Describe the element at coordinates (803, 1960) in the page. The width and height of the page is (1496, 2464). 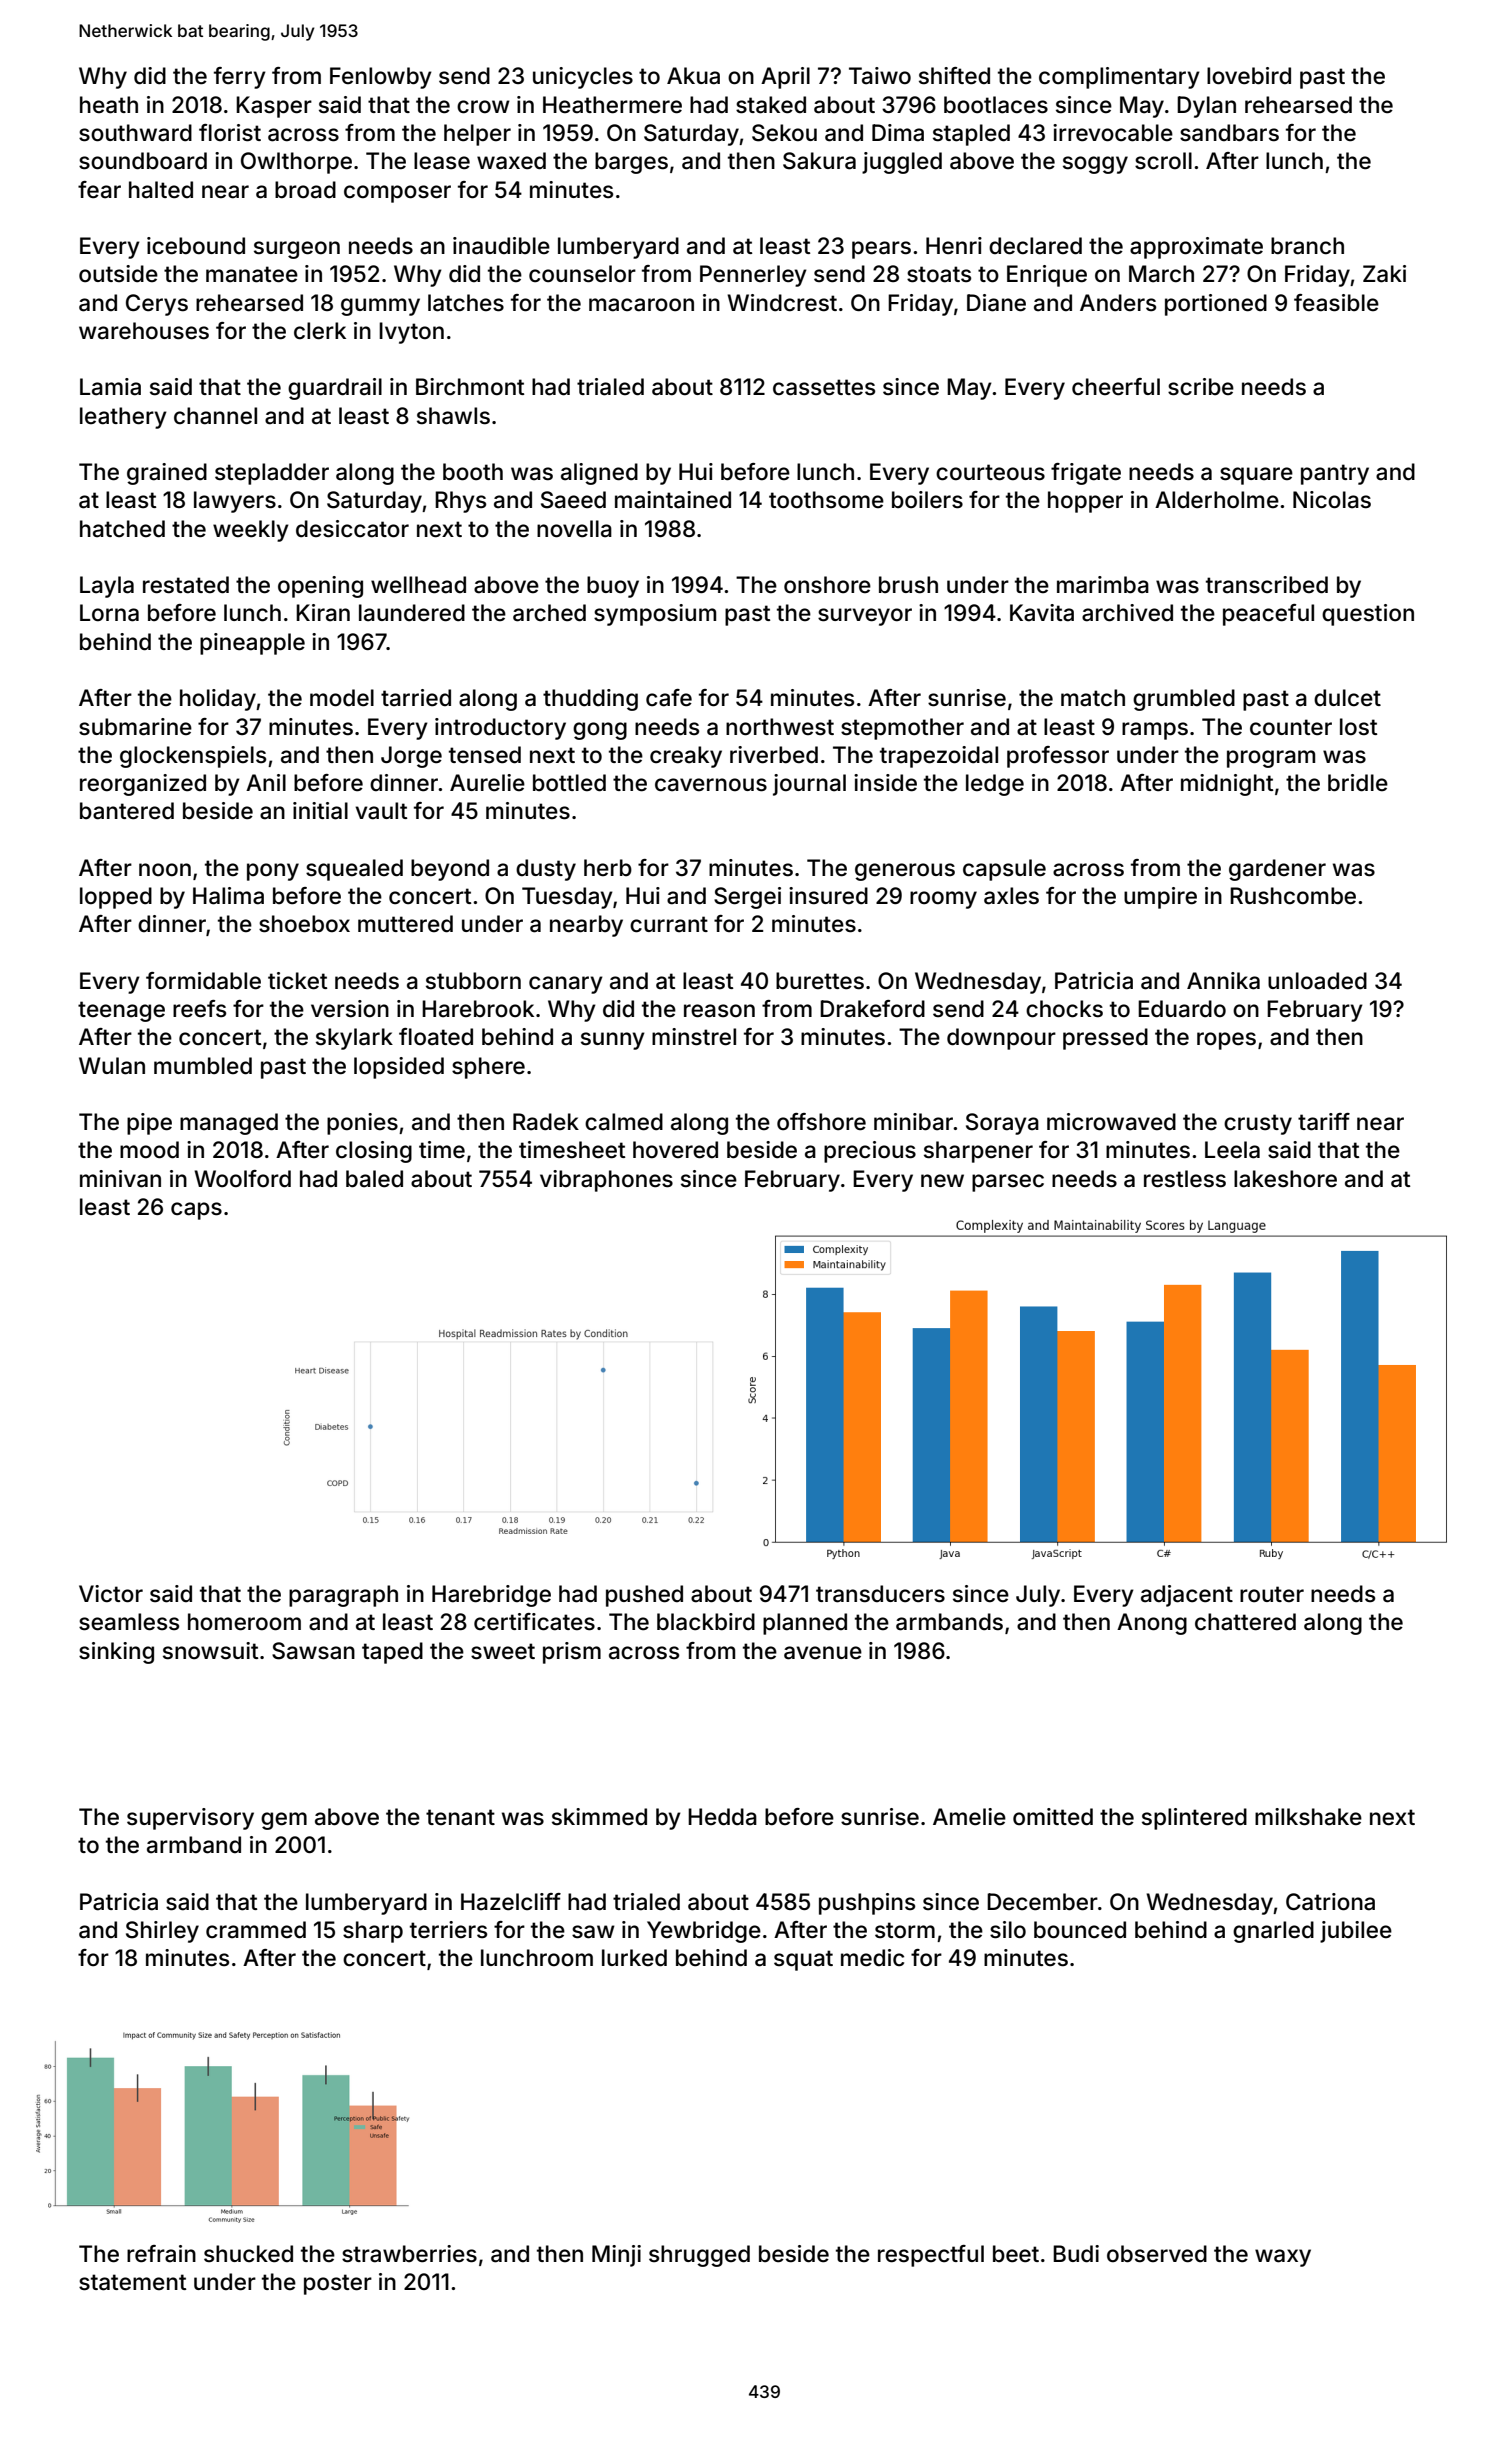
I see `squat` at that location.
